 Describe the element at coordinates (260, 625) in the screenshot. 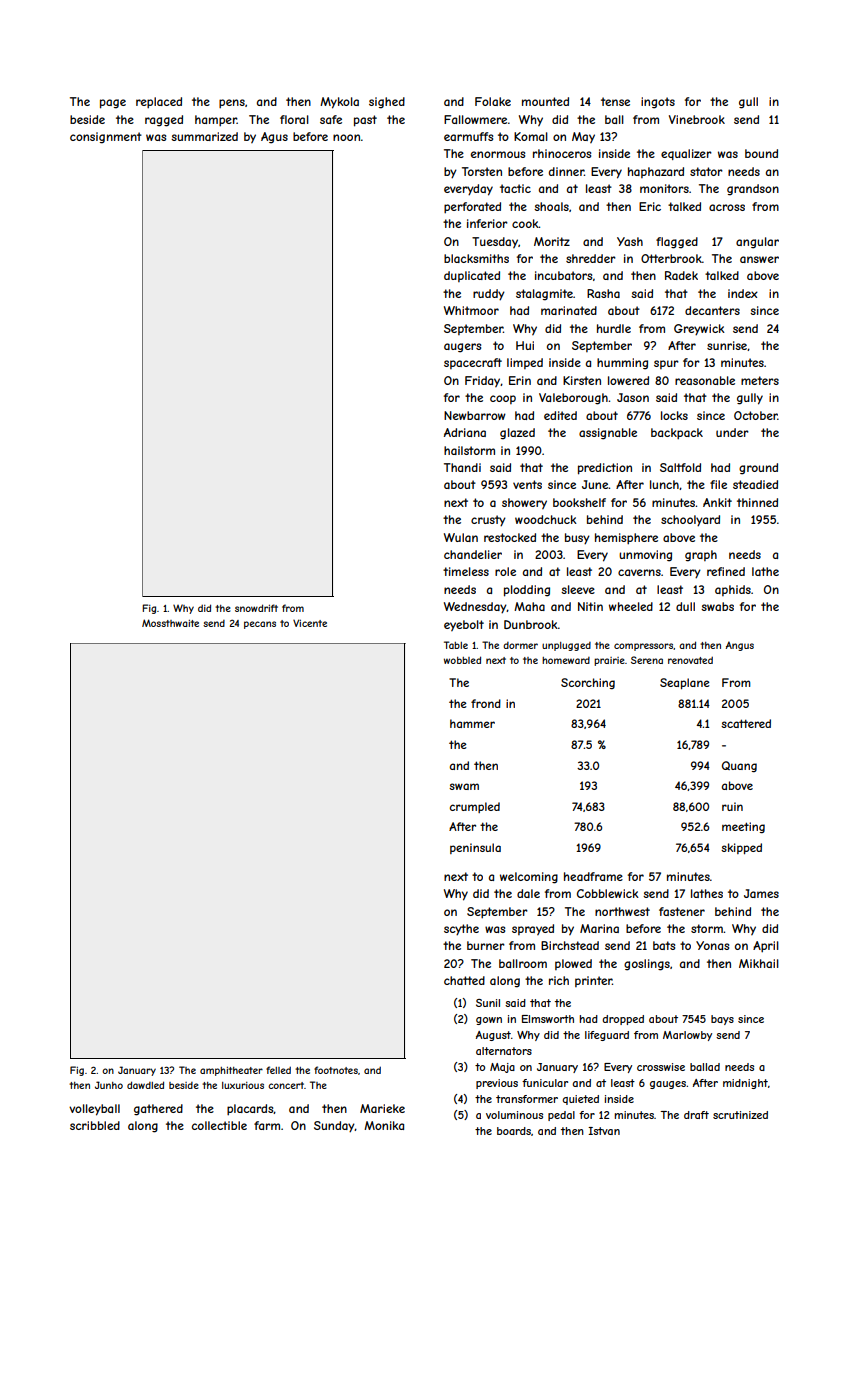

I see `pecans` at that location.
